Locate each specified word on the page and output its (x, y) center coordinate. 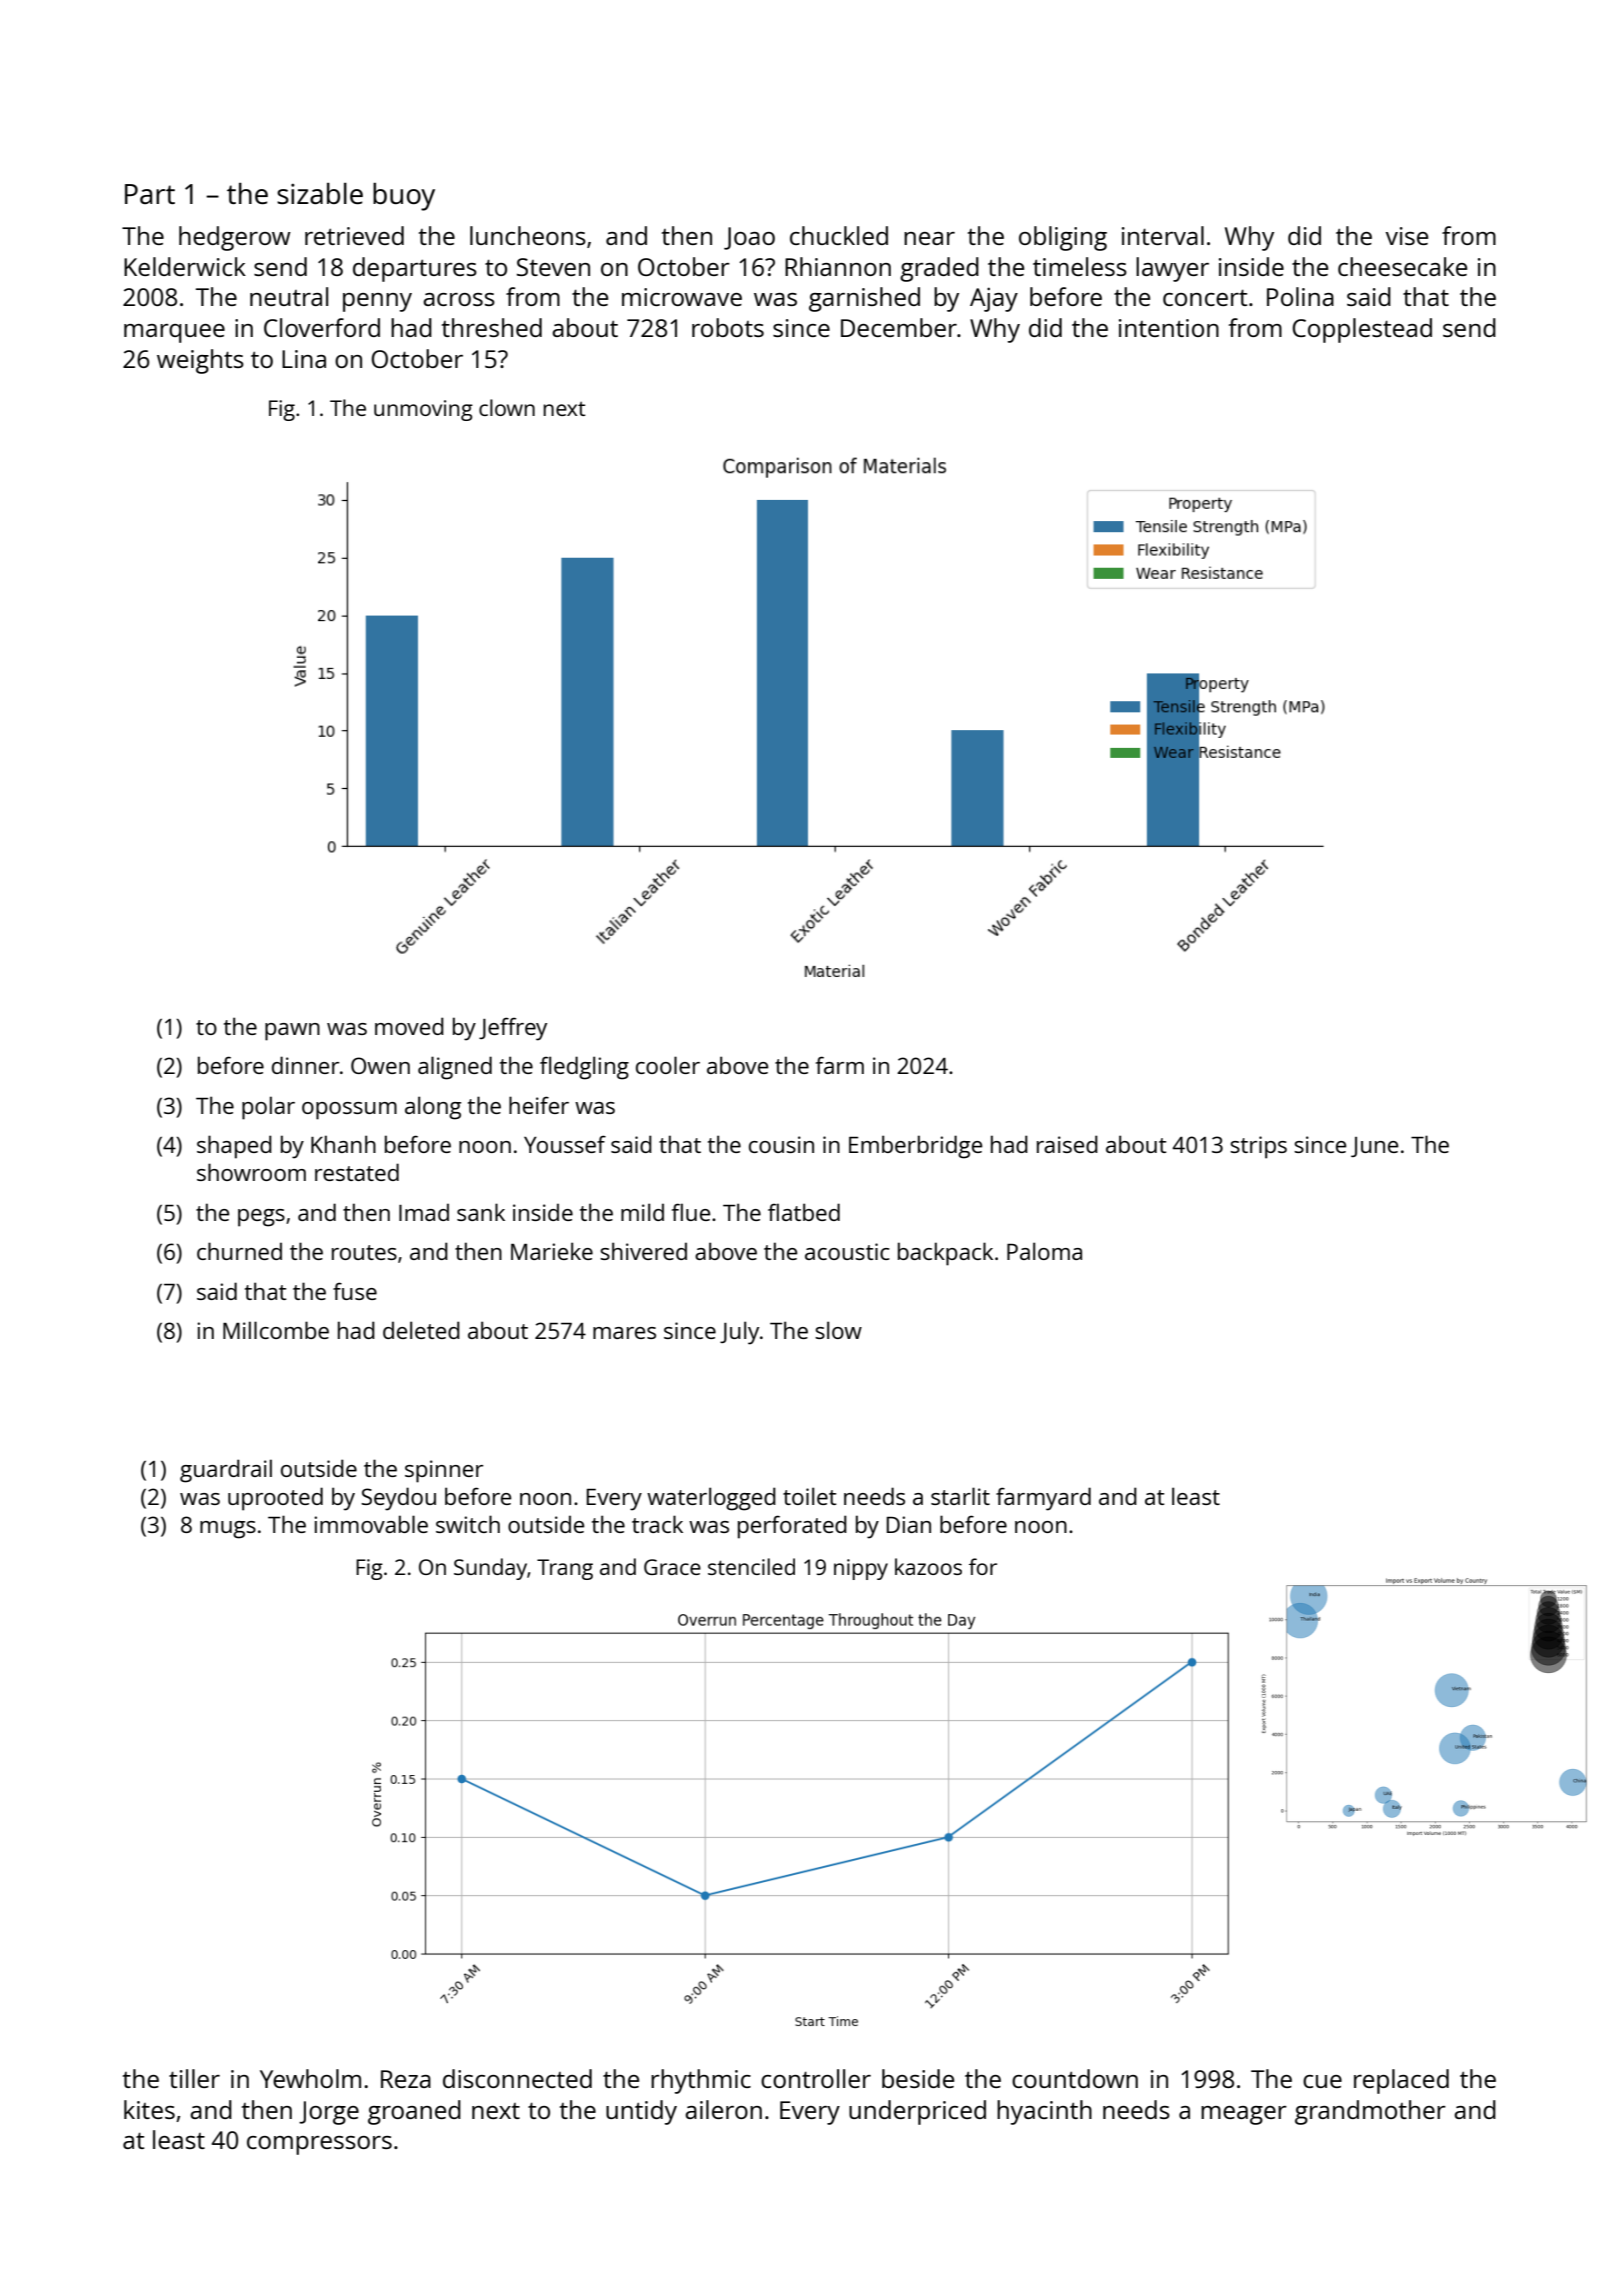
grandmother (1370, 2112)
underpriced (917, 2112)
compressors (319, 2145)
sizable (320, 193)
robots (728, 327)
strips (1258, 1147)
